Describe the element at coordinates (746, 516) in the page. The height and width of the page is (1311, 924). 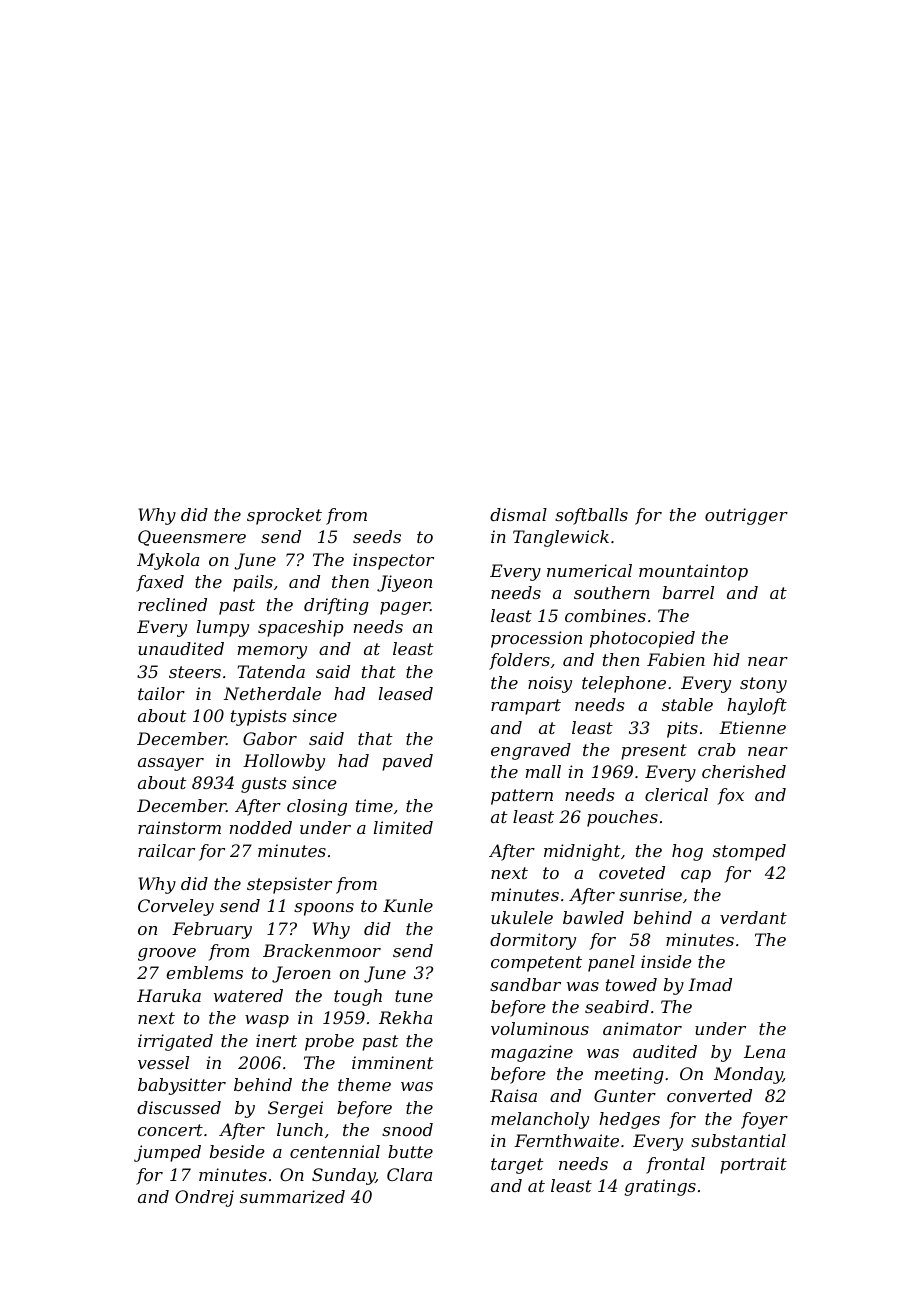
I see `outrigger` at that location.
